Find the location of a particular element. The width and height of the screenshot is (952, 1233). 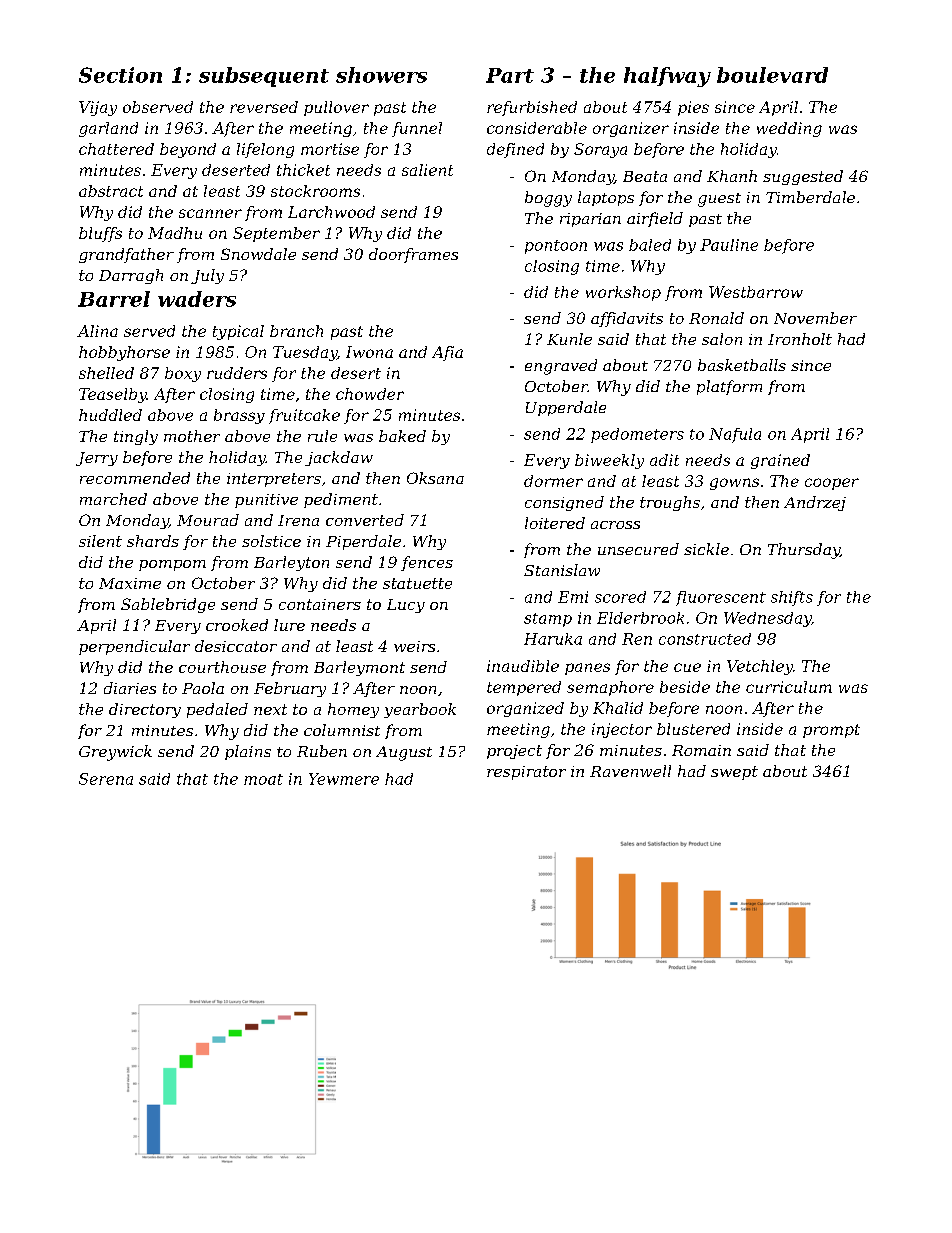

Snowdale is located at coordinates (258, 254).
